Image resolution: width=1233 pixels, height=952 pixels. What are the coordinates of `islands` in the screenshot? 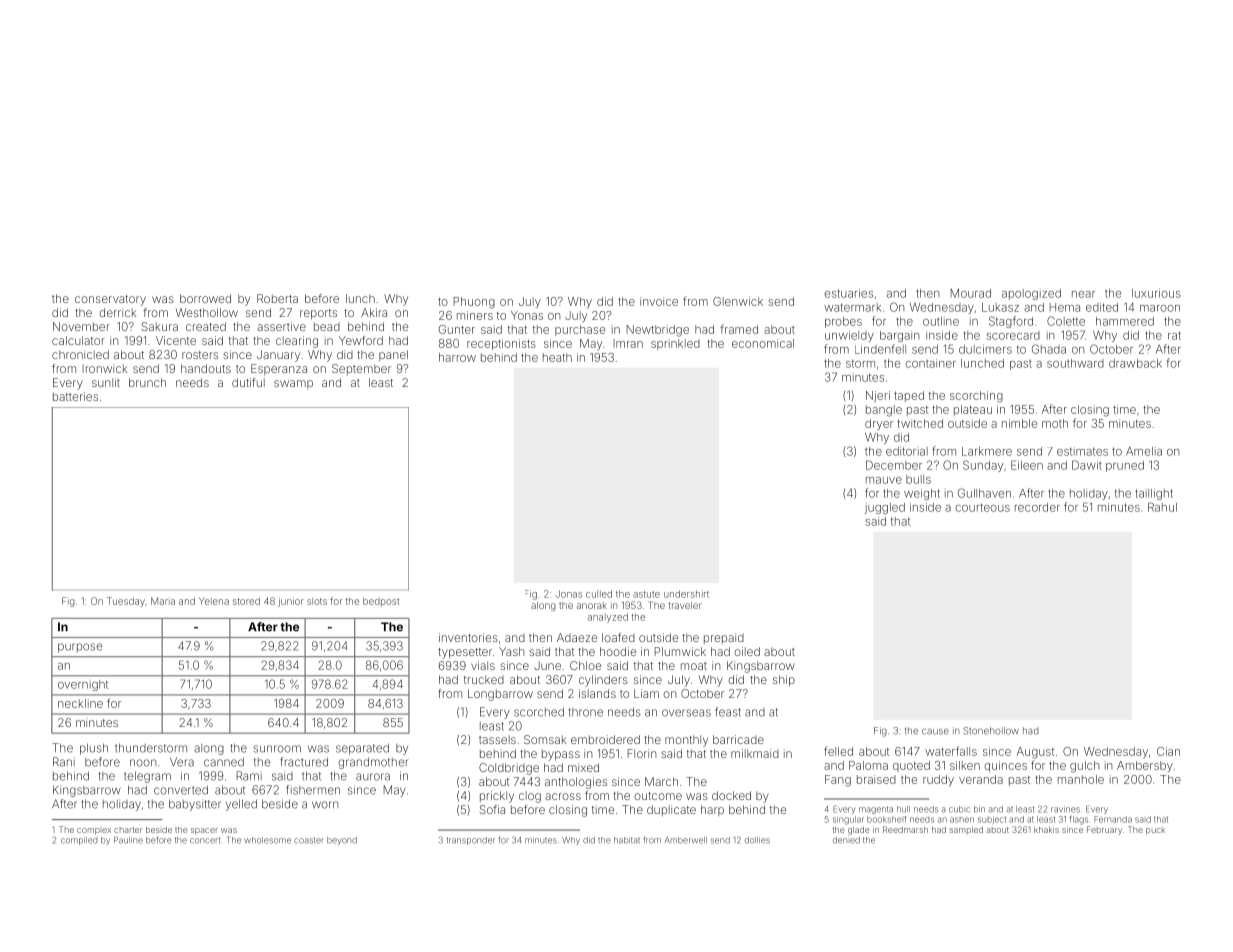 It's located at (597, 693).
